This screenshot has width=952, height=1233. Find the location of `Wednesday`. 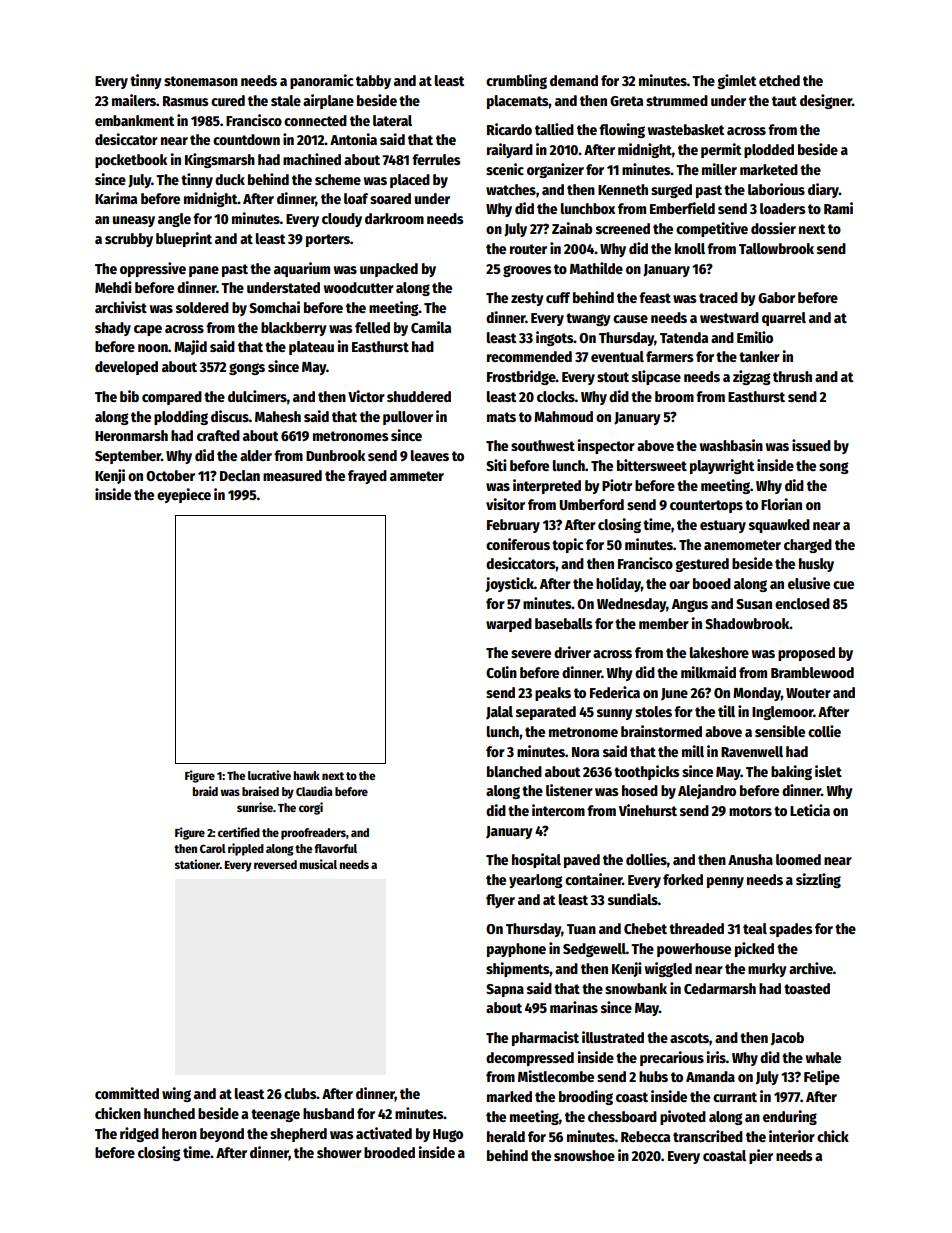

Wednesday is located at coordinates (631, 605).
